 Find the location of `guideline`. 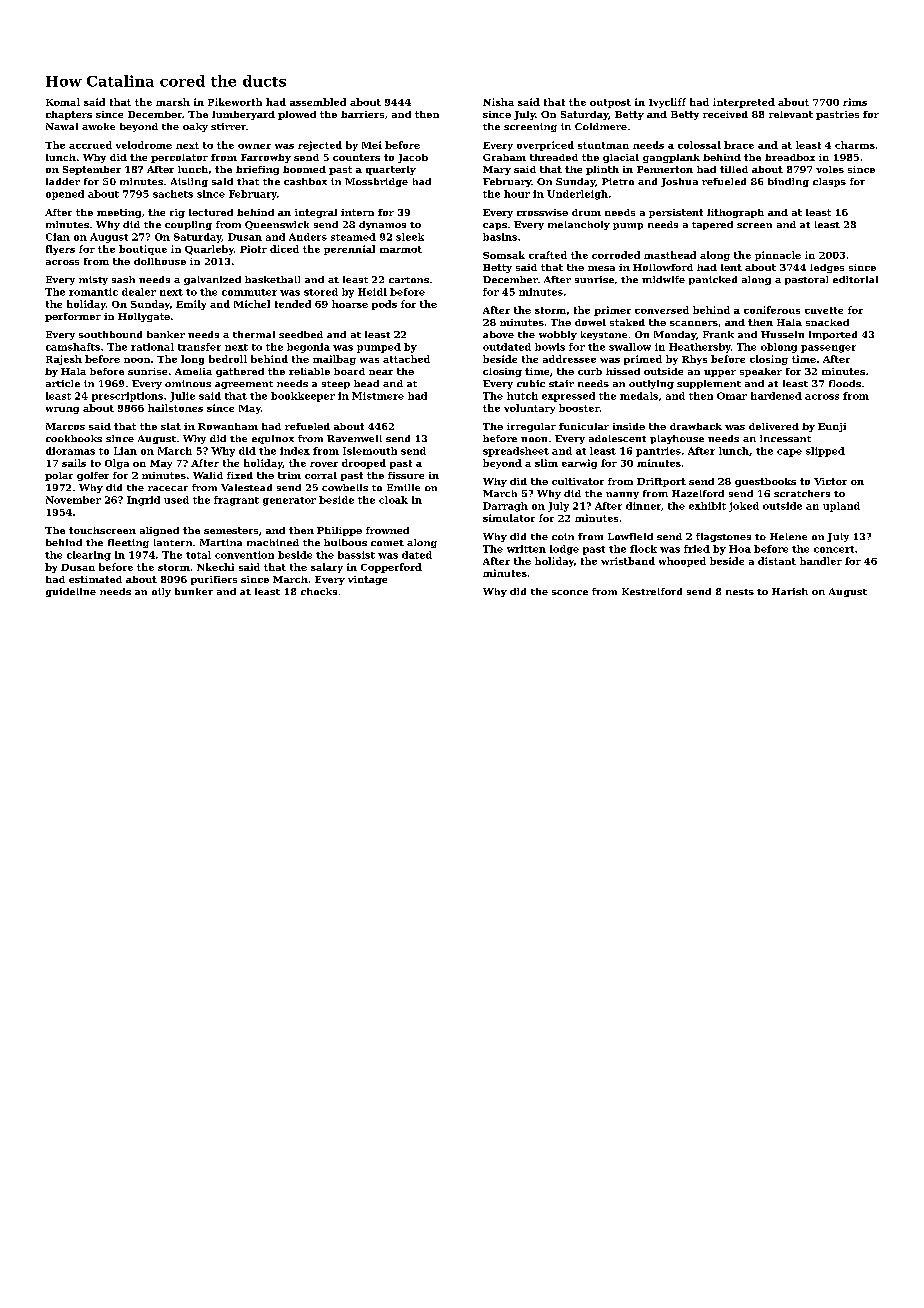

guideline is located at coordinates (71, 592).
